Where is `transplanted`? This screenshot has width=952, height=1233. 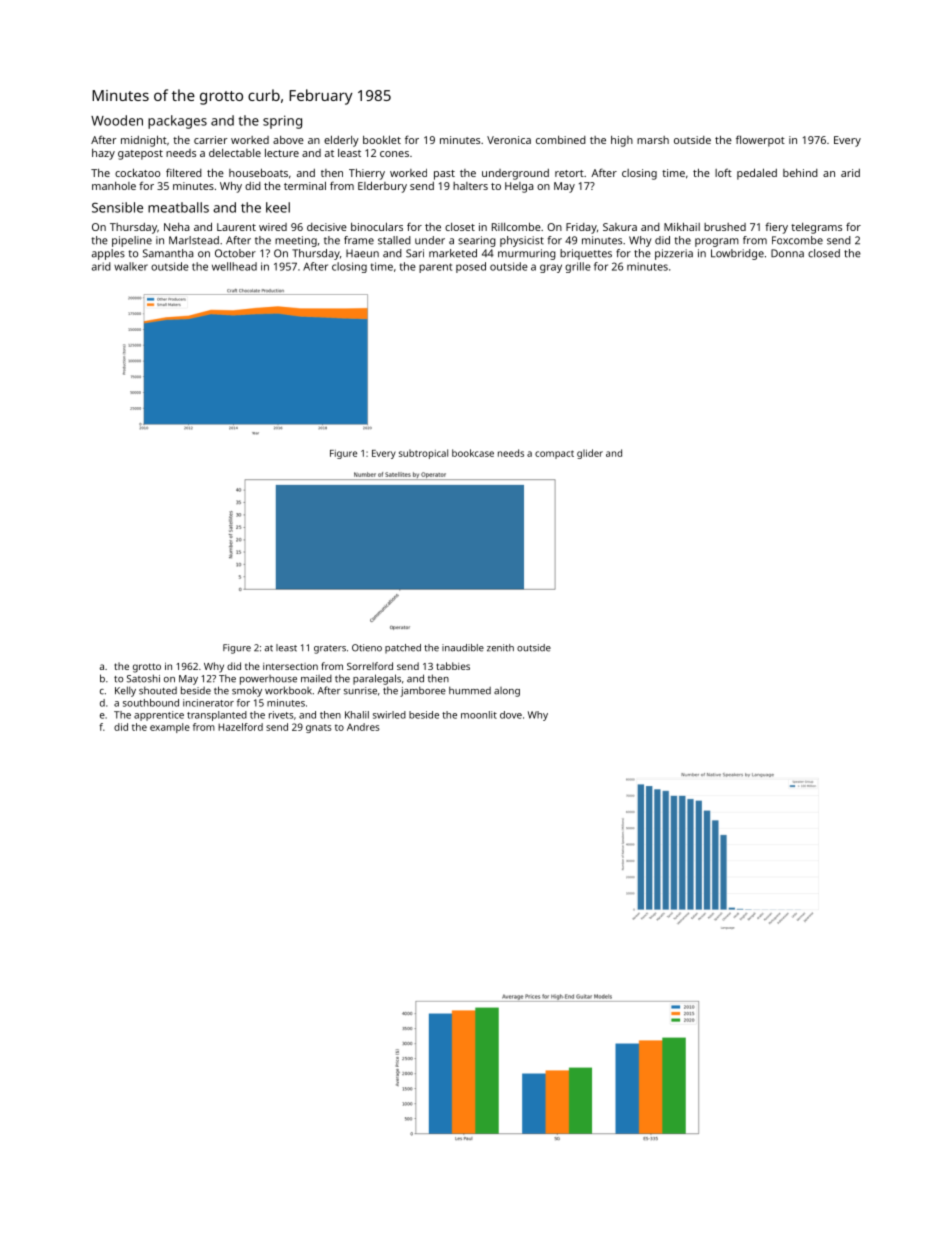
transplanted is located at coordinates (217, 716).
